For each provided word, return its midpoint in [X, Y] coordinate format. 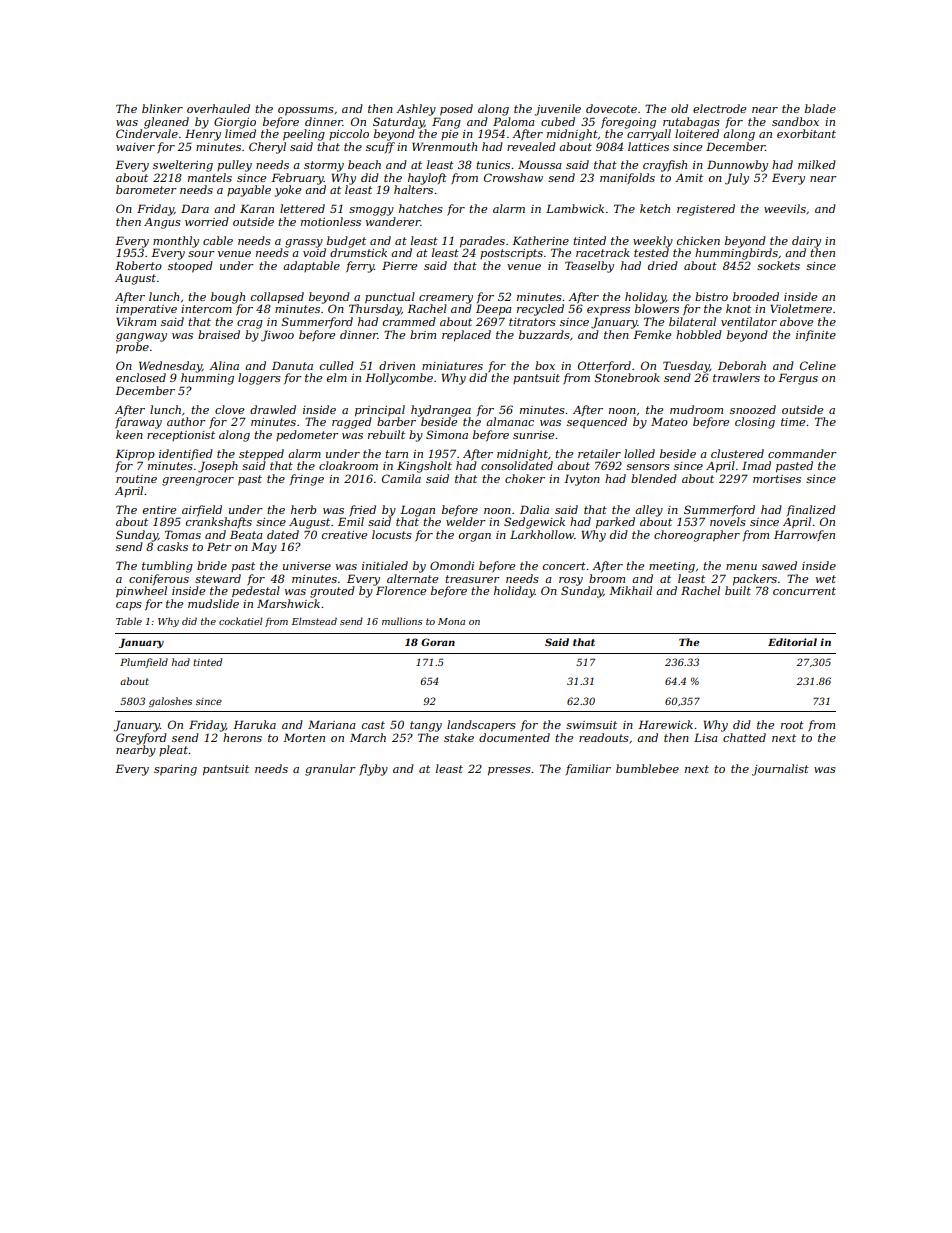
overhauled [218, 108]
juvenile [557, 110]
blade [820, 108]
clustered [737, 453]
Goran [438, 642]
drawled [273, 409]
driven [397, 365]
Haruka [254, 724]
